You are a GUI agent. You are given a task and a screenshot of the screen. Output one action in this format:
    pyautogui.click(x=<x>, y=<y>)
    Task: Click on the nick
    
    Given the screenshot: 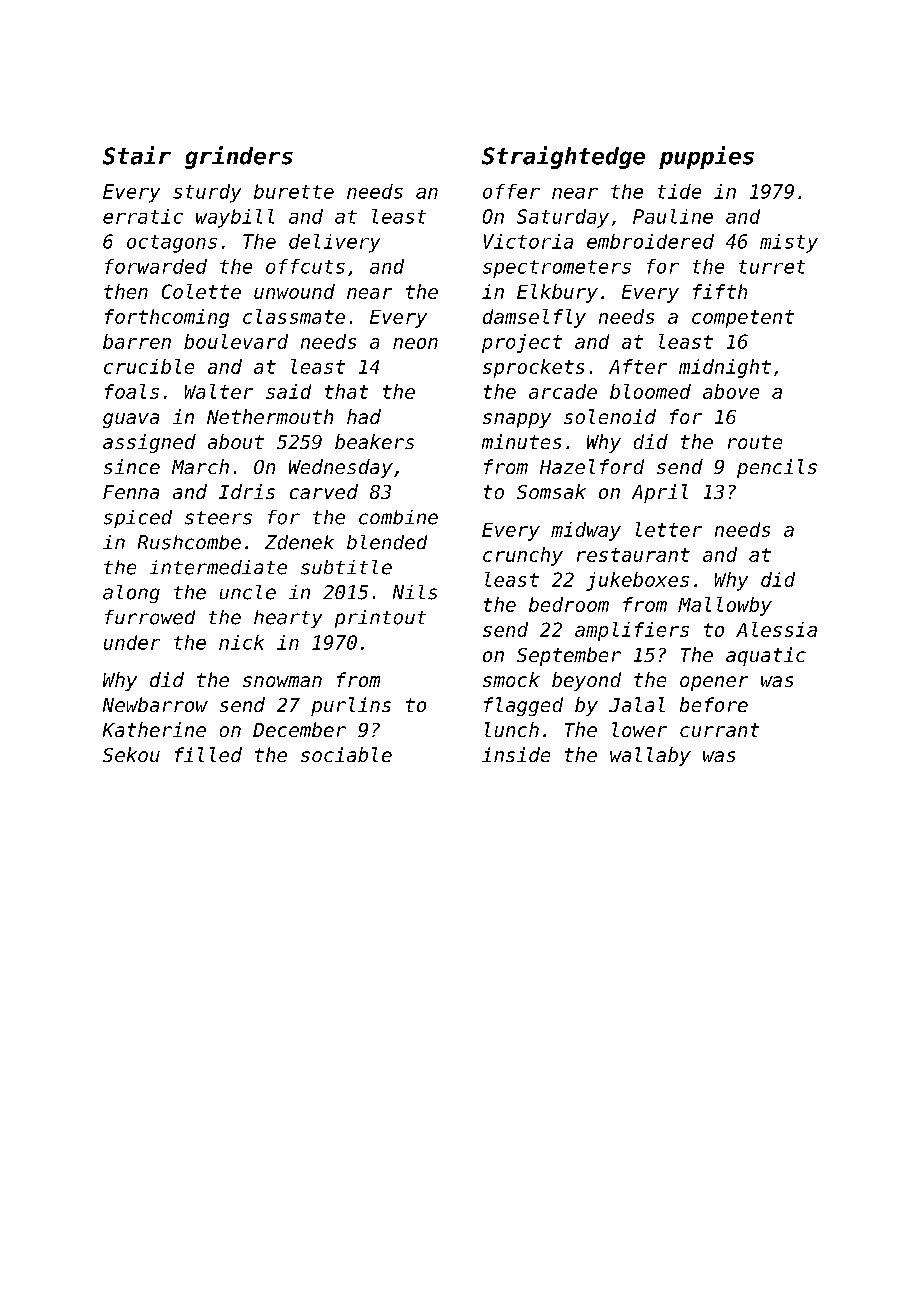 What is the action you would take?
    pyautogui.click(x=241, y=642)
